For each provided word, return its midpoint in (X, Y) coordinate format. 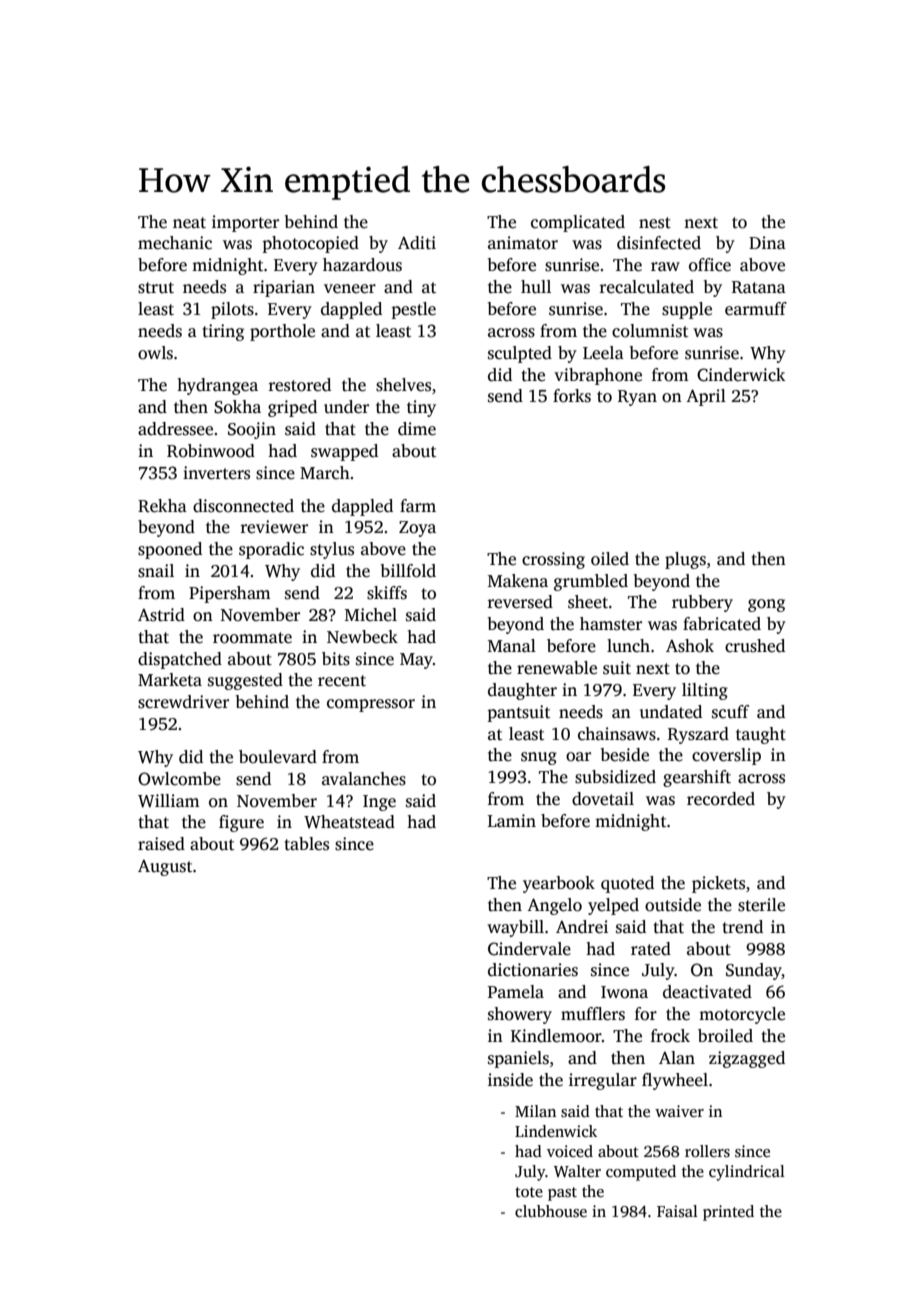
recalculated (646, 287)
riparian (284, 288)
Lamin (512, 820)
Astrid (161, 615)
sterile (761, 905)
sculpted (520, 354)
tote (529, 1192)
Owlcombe (179, 779)
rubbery (702, 603)
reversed (520, 602)
